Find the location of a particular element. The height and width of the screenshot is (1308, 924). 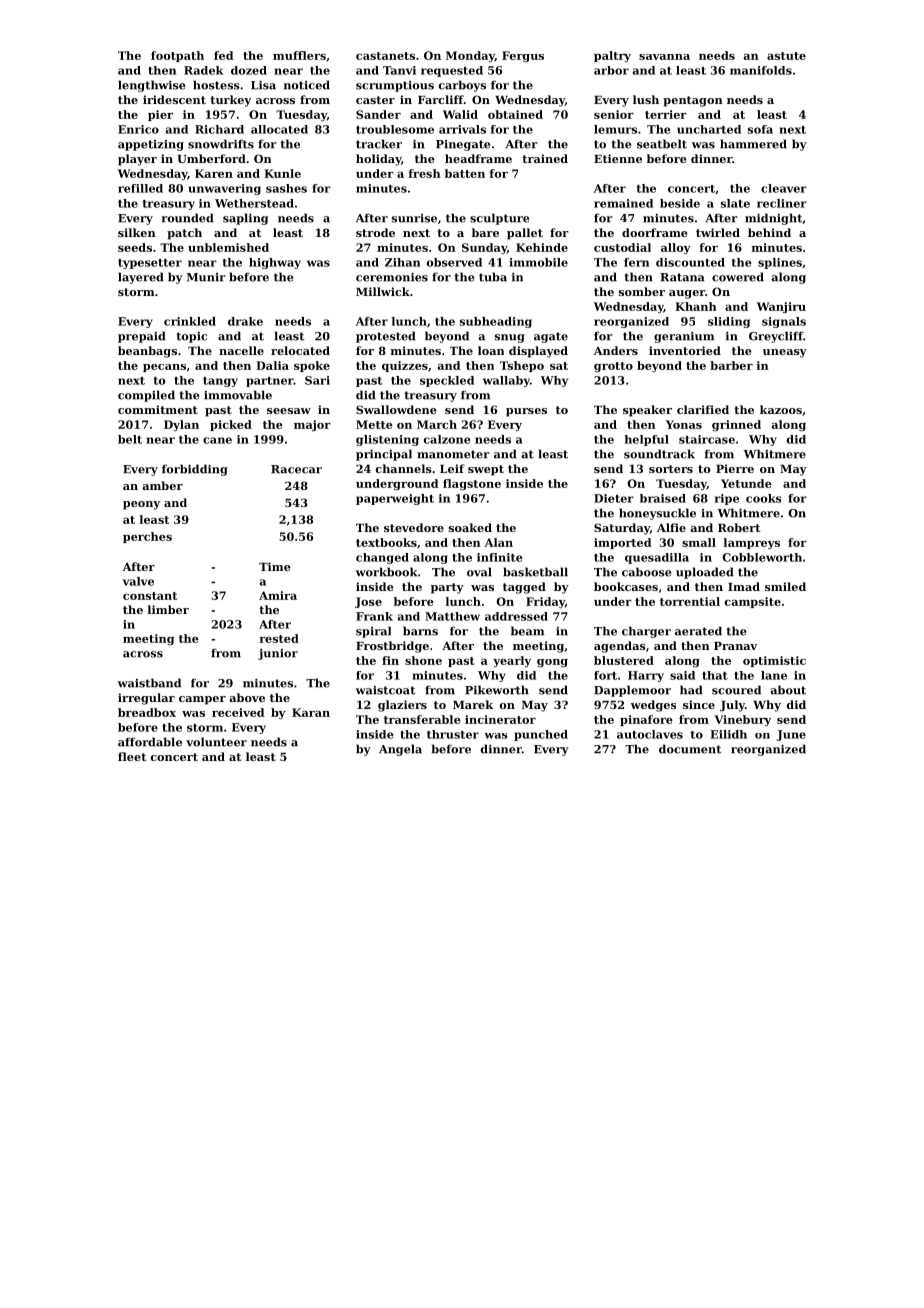

hammered is located at coordinates (753, 144).
